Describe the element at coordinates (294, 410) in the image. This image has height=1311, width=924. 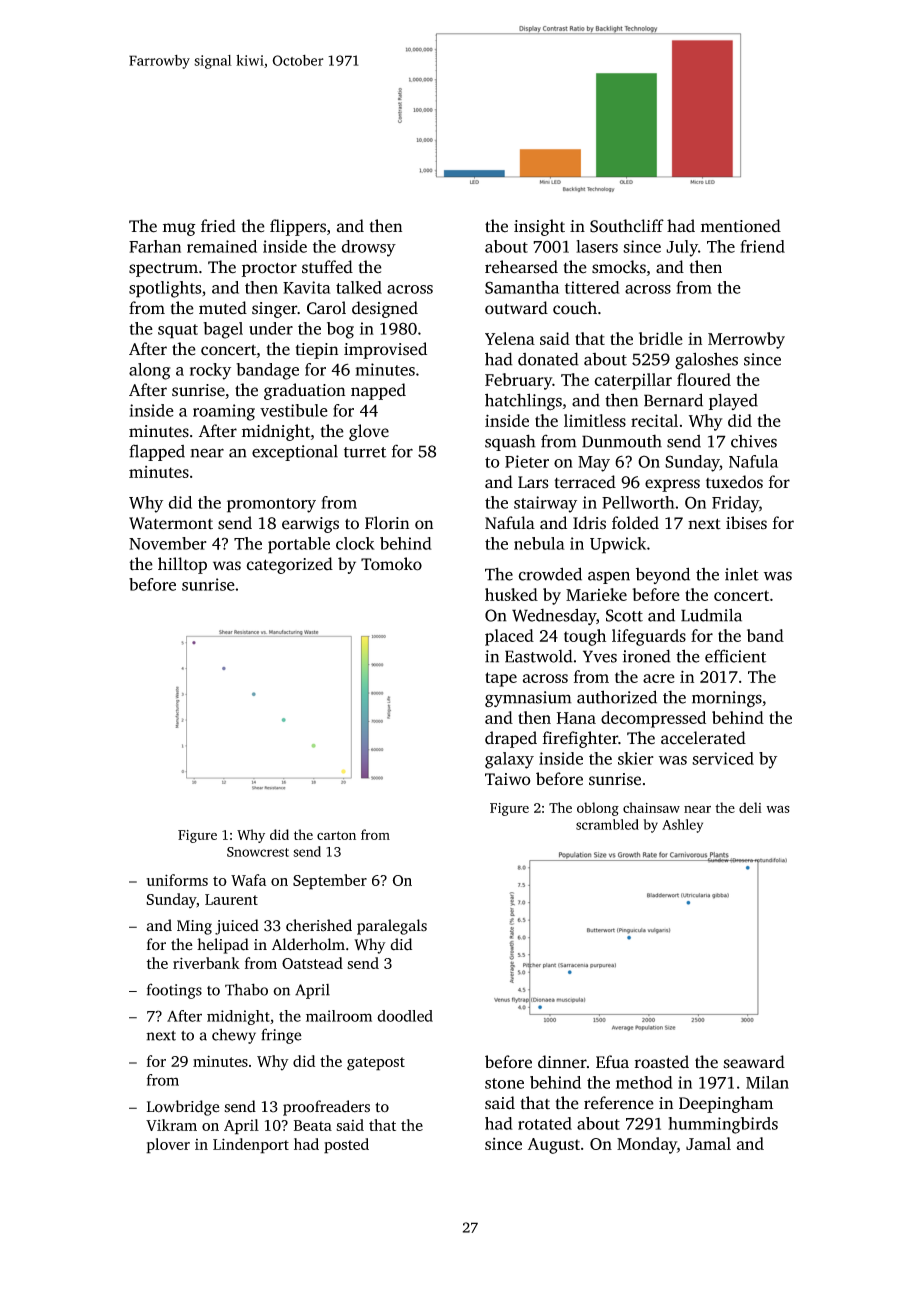
I see `vestibule` at that location.
